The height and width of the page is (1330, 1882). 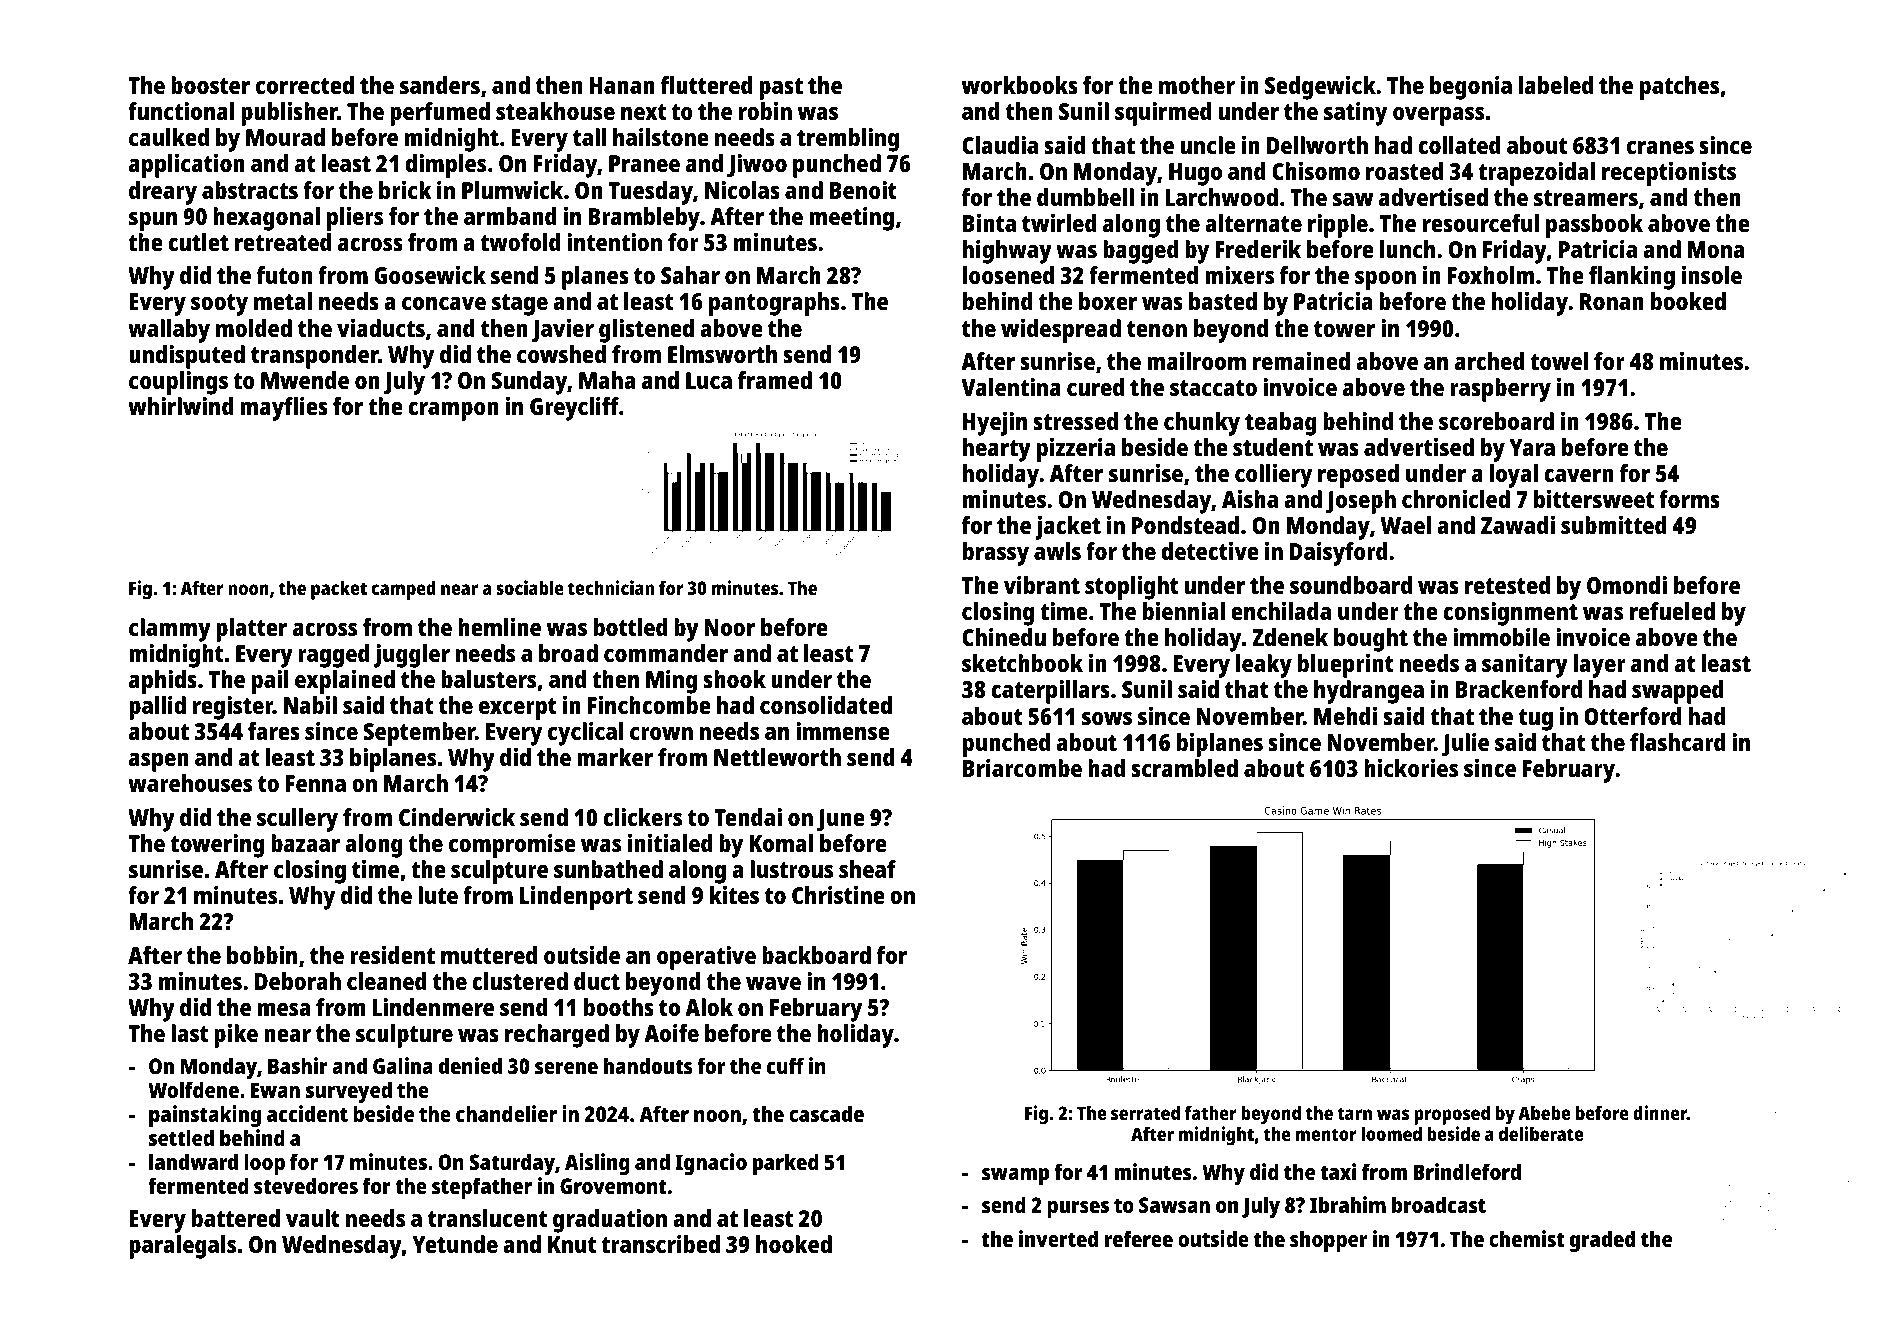 What do you see at coordinates (440, 85) in the page?
I see `sanders` at bounding box center [440, 85].
